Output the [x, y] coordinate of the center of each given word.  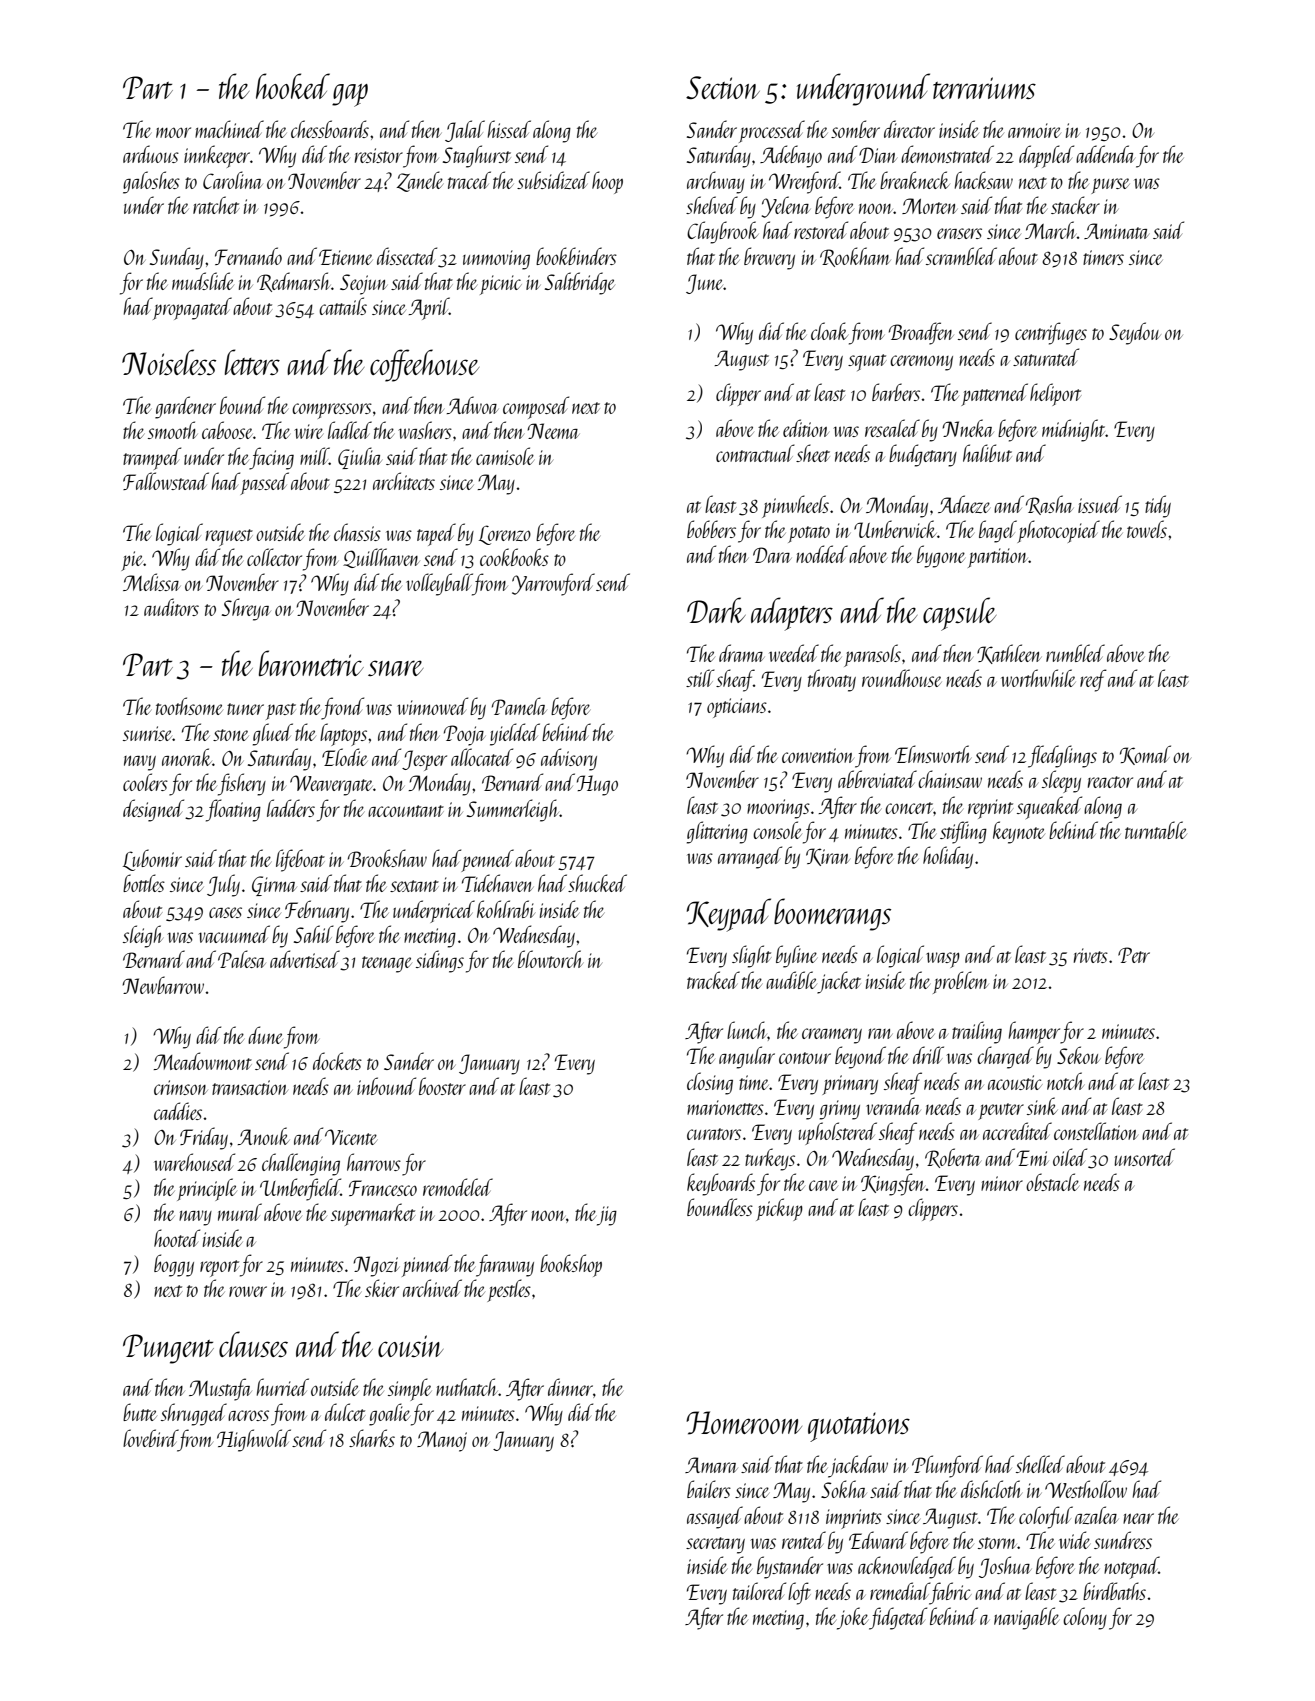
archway [716, 182]
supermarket [373, 1214]
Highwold [254, 1440]
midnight [1074, 430]
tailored [759, 1591]
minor [1002, 1183]
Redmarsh [294, 282]
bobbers [711, 529]
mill [314, 456]
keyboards [721, 1184]
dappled [1046, 156]
